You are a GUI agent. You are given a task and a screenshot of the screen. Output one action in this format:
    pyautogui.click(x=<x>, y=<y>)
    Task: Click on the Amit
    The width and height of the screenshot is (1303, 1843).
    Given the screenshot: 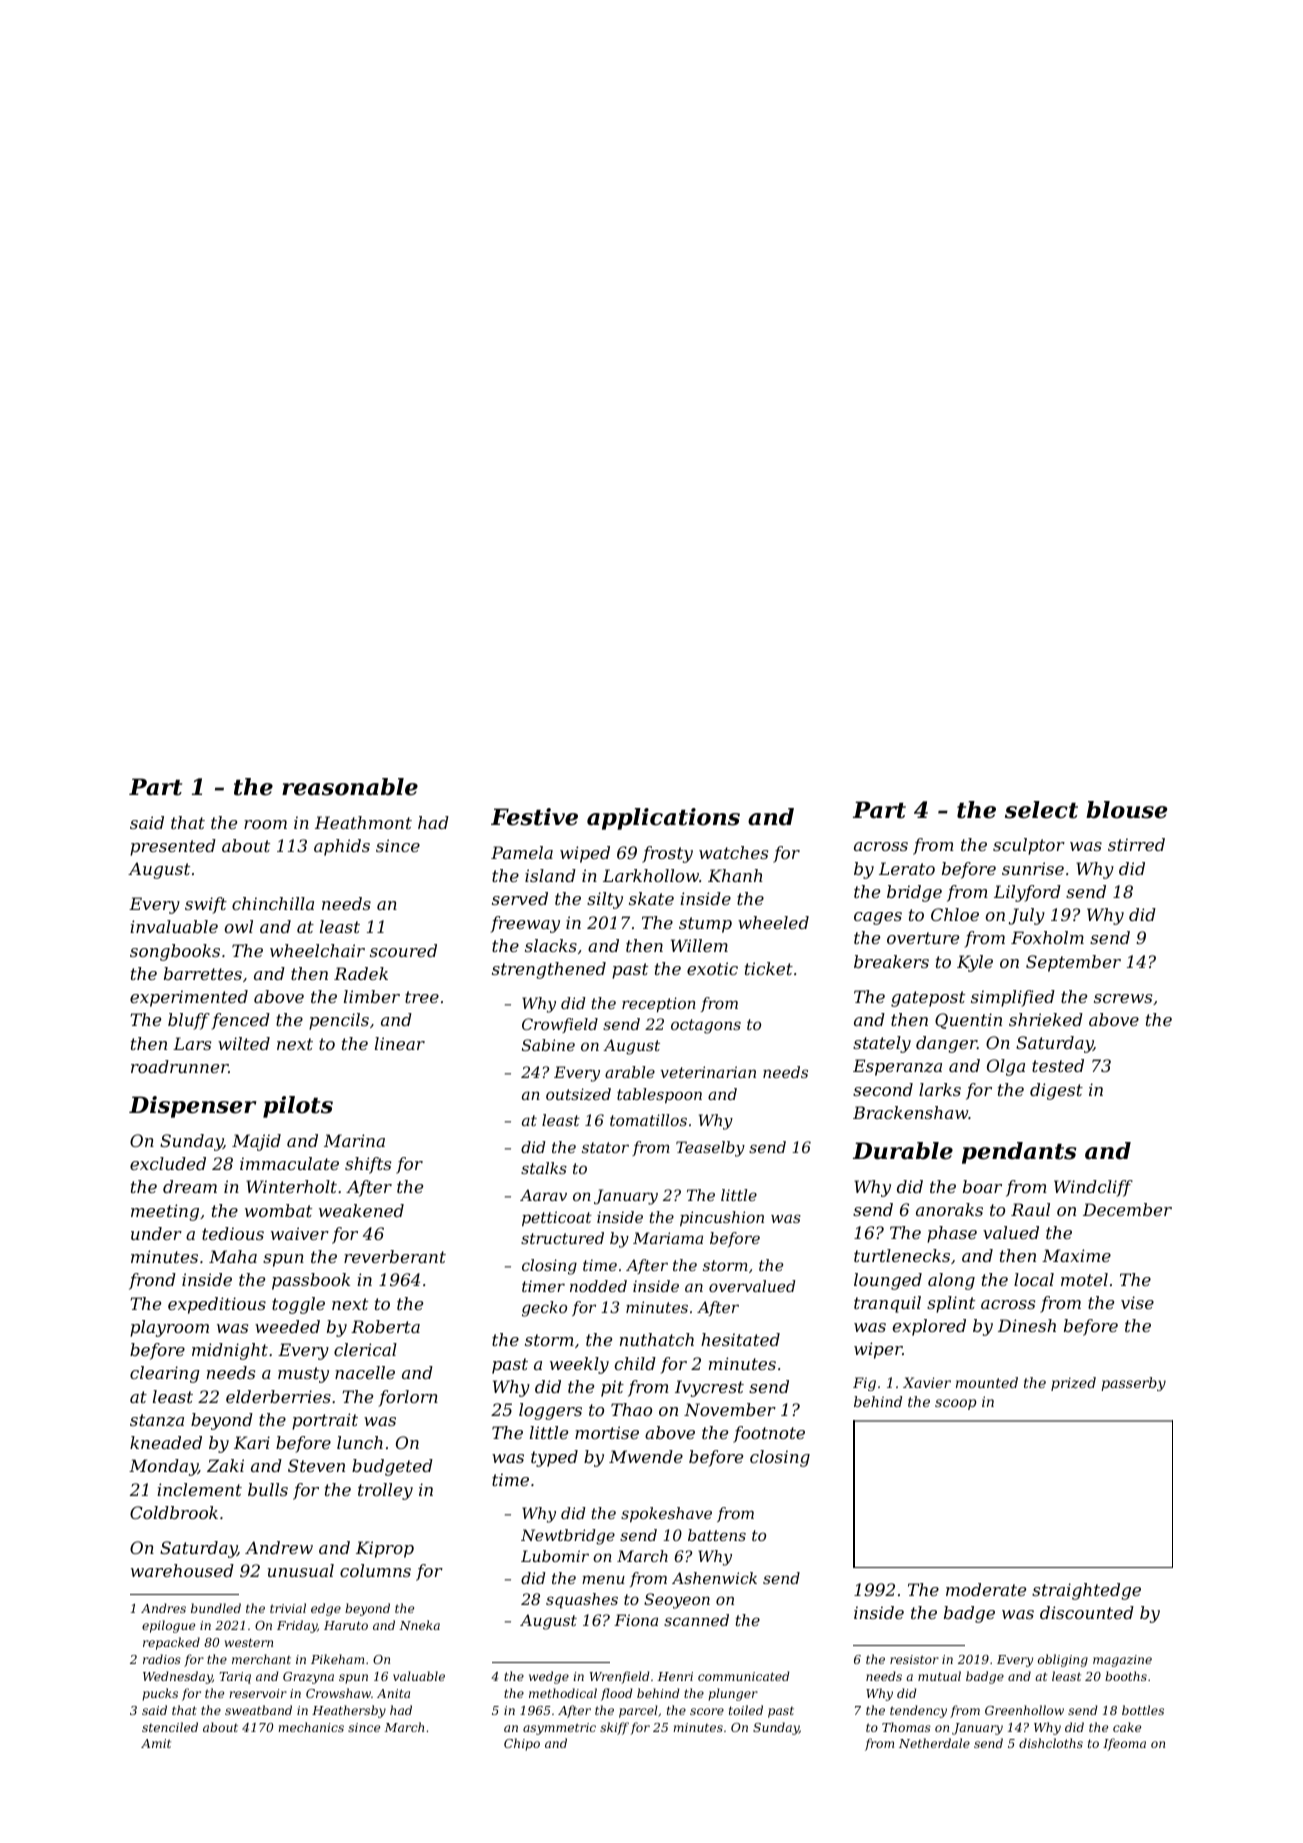 What is the action you would take?
    pyautogui.click(x=156, y=1743)
